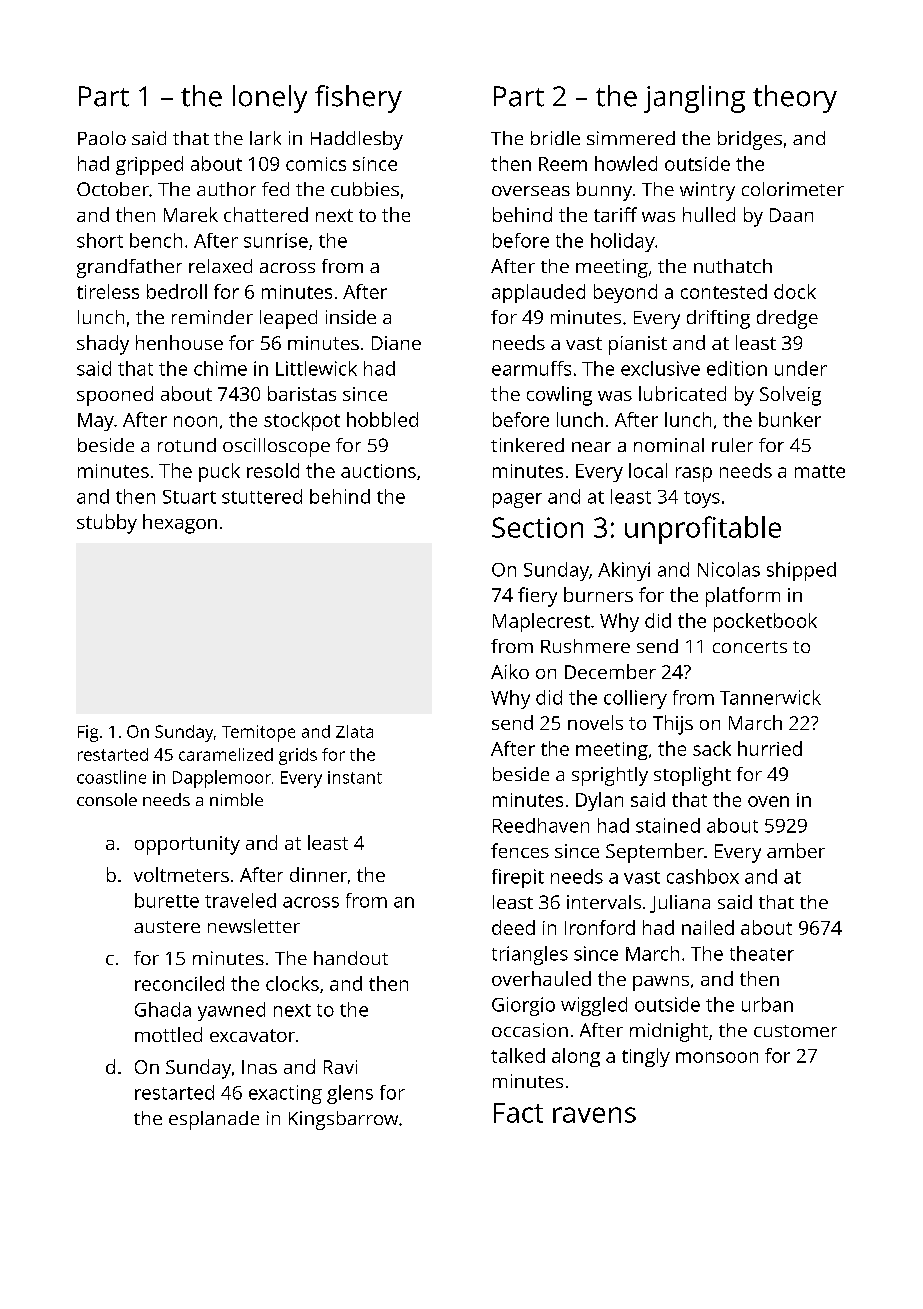 The height and width of the screenshot is (1309, 923). What do you see at coordinates (790, 396) in the screenshot?
I see `Solveig` at bounding box center [790, 396].
